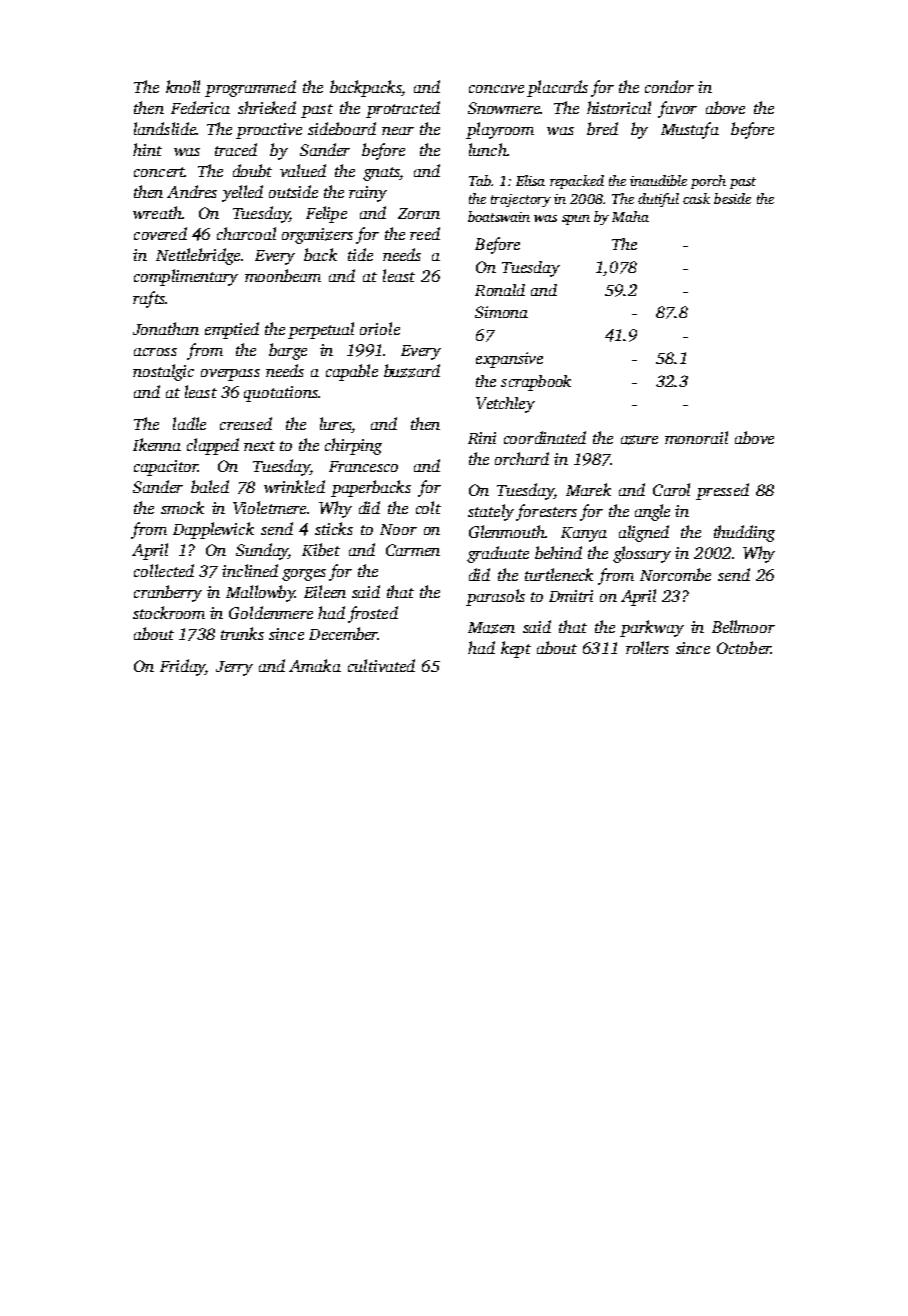 This screenshot has height=1316, width=908. What do you see at coordinates (246, 233) in the screenshot?
I see `charcoal` at bounding box center [246, 233].
